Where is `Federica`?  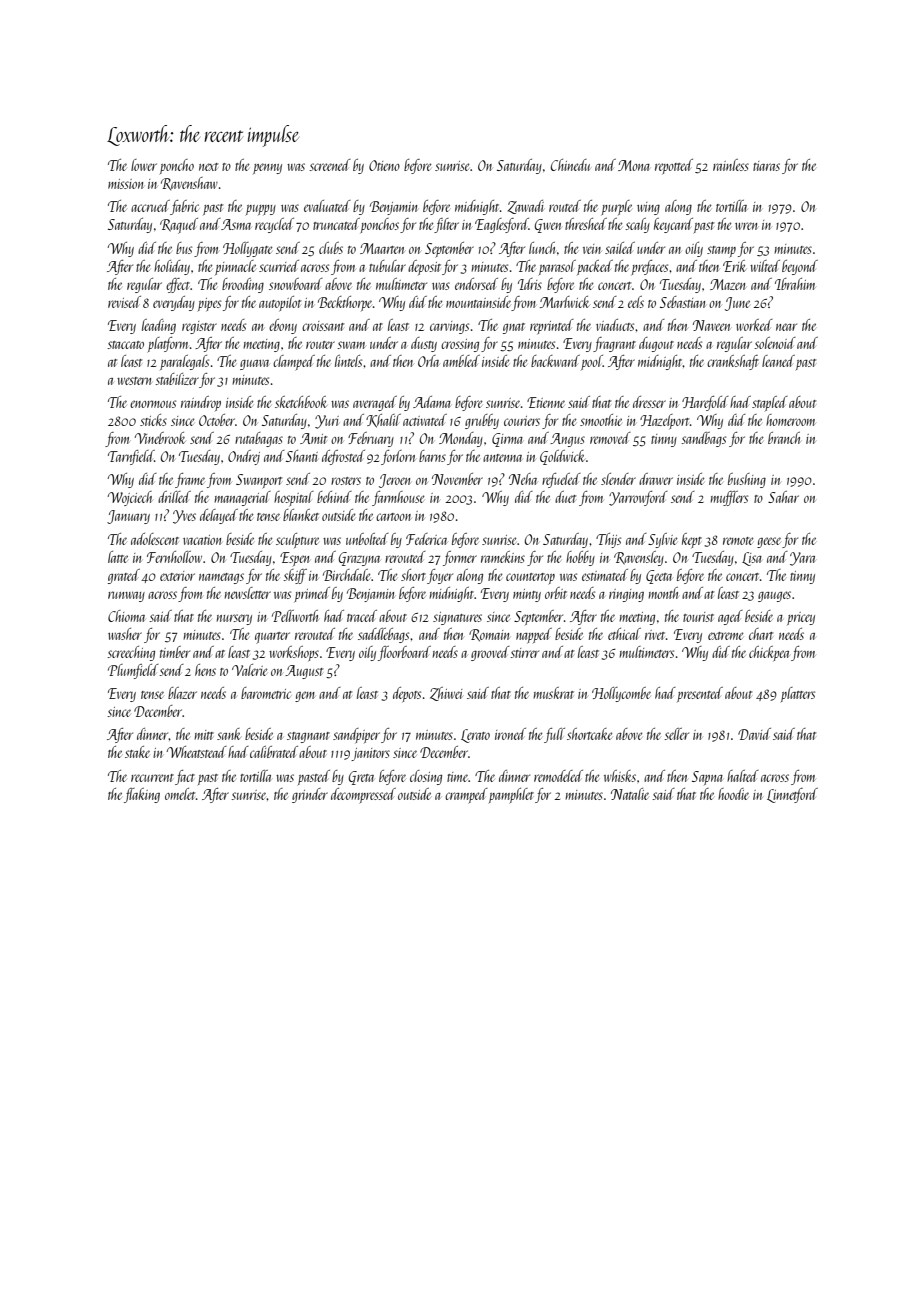 Federica is located at coordinates (426, 539).
